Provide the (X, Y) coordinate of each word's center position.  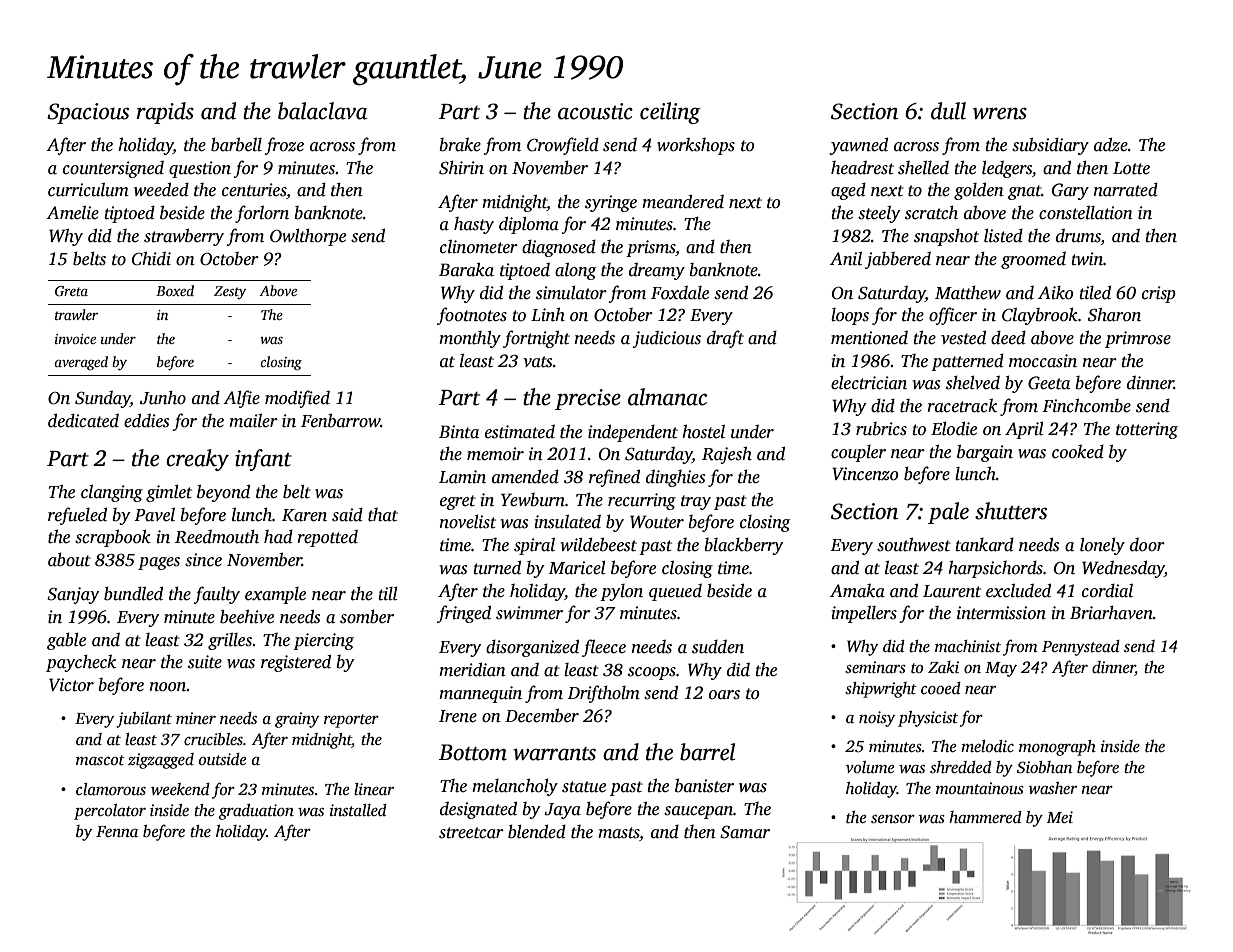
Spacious (88, 113)
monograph (1057, 748)
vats (537, 362)
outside (223, 759)
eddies (146, 420)
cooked (1078, 452)
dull (948, 111)
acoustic (595, 111)
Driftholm (604, 694)
